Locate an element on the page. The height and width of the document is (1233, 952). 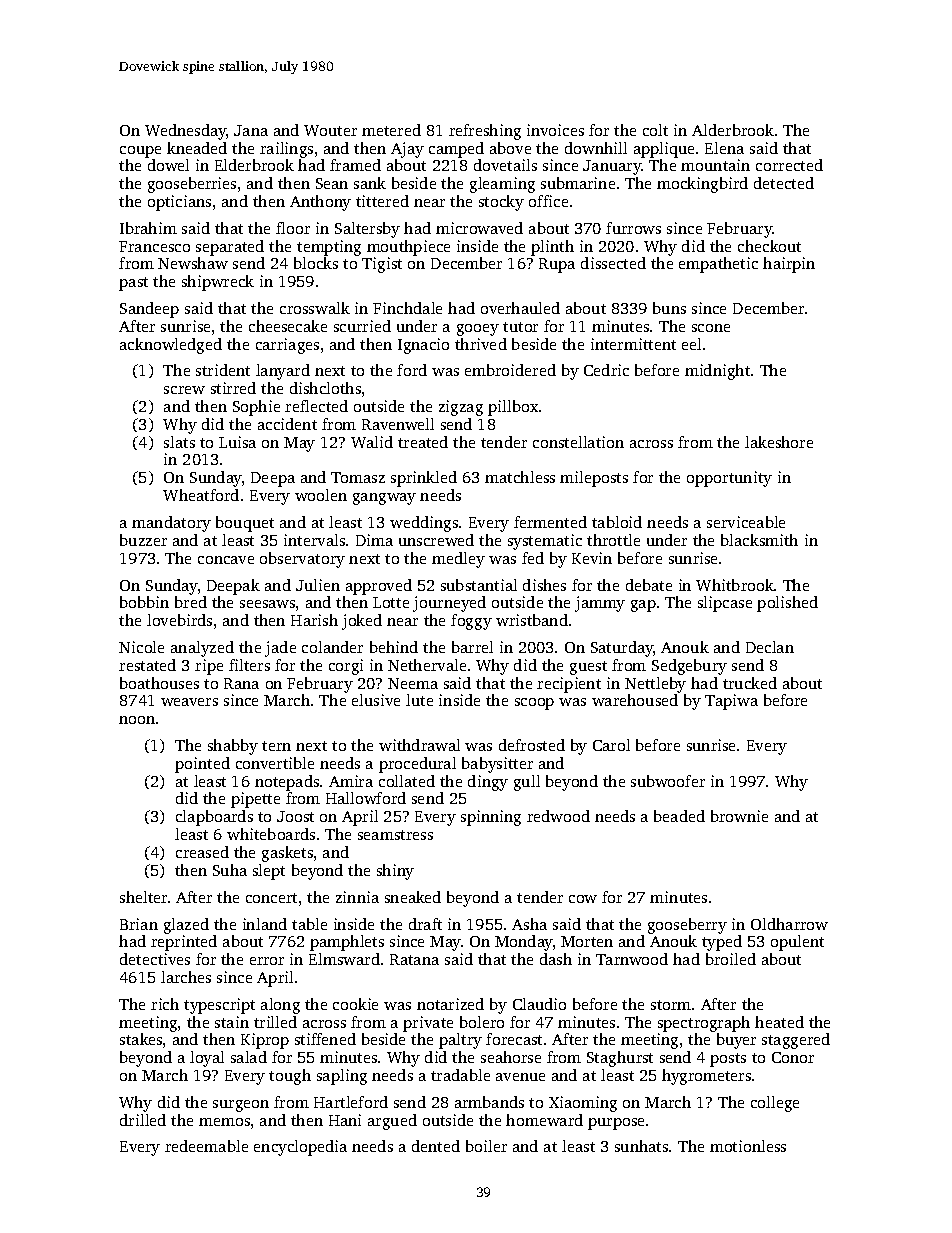
mountain is located at coordinates (715, 165).
